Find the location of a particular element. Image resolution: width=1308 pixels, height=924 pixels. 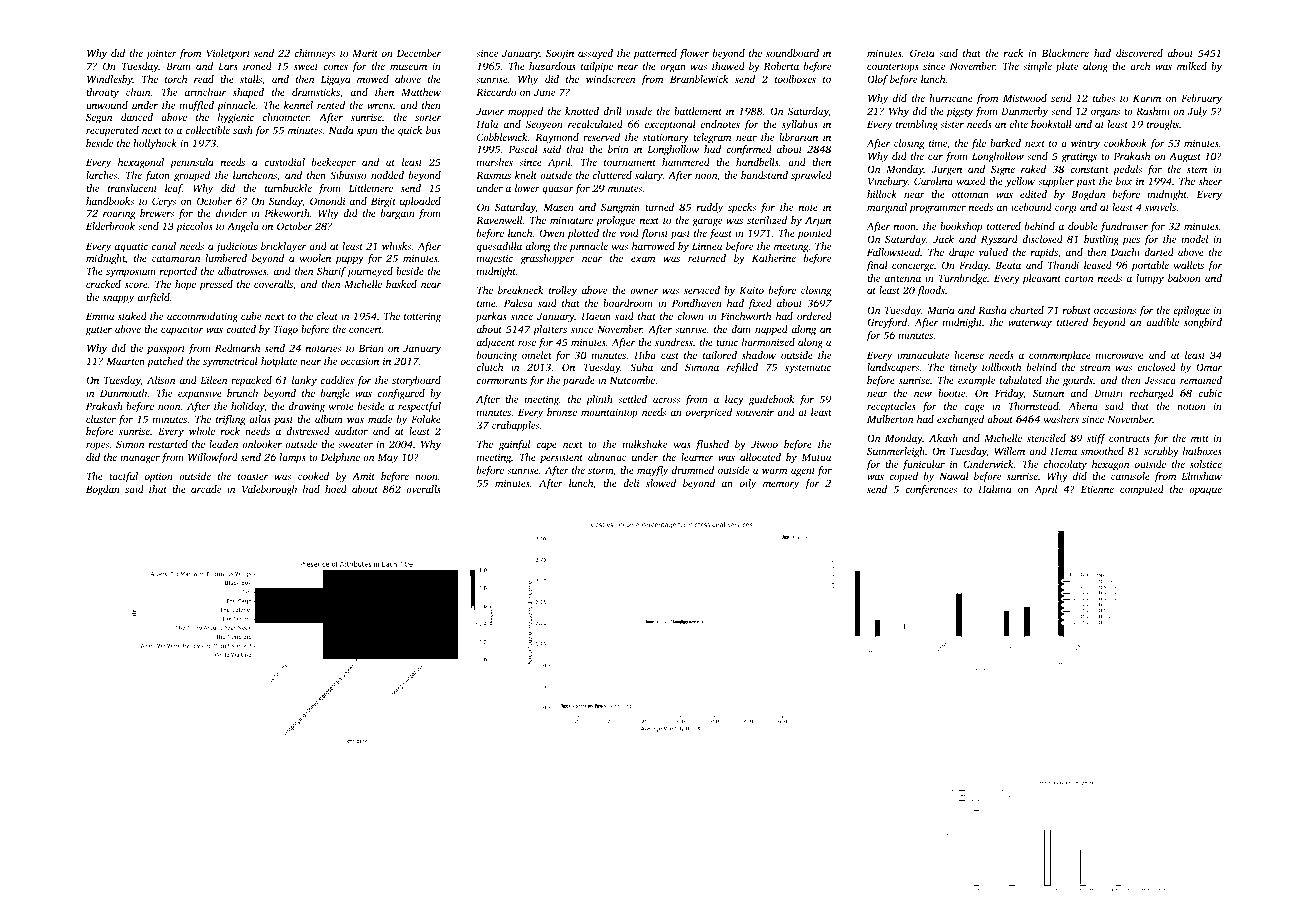

soundboard is located at coordinates (792, 53).
